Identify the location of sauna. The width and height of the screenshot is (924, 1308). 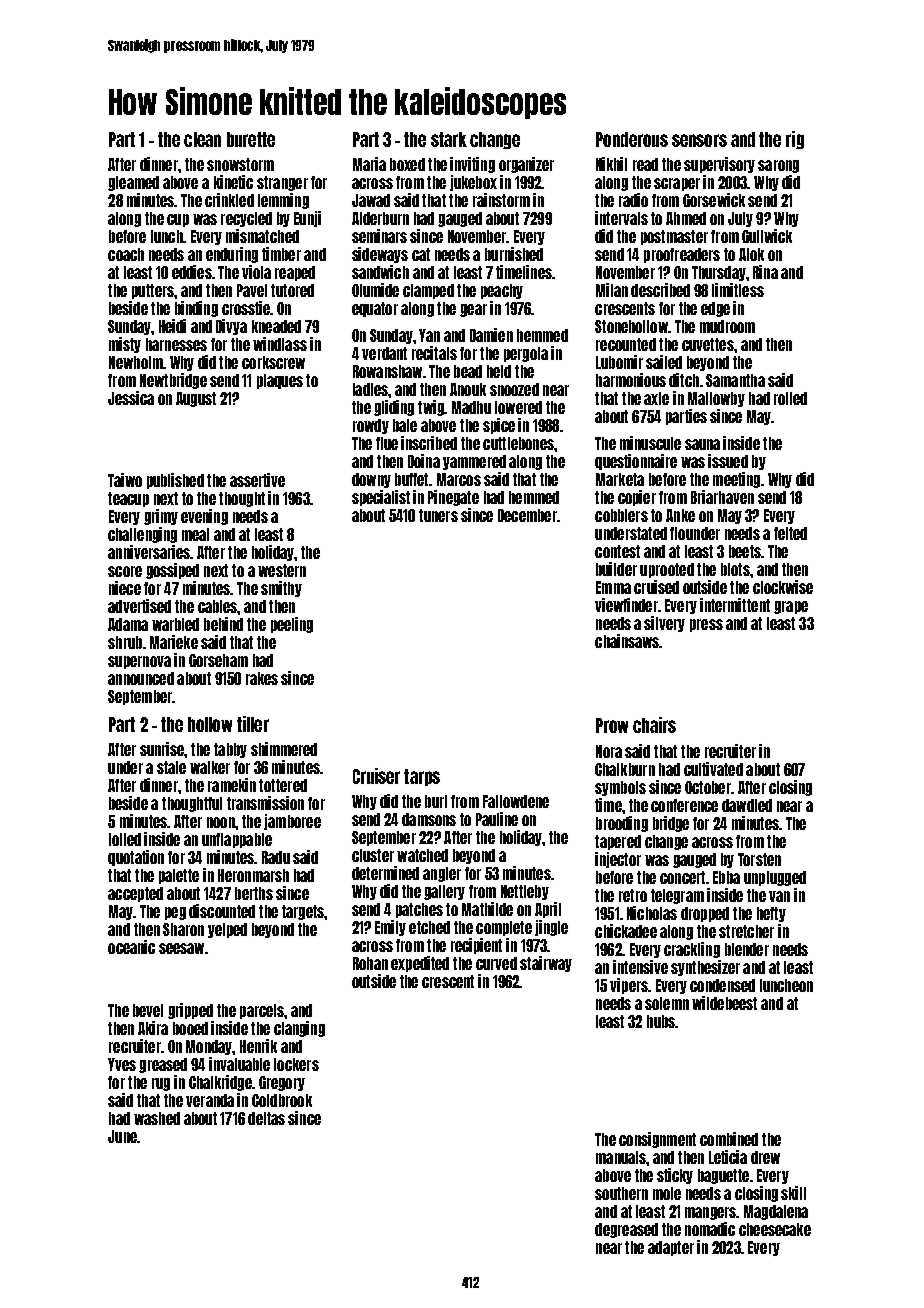
(702, 444).
